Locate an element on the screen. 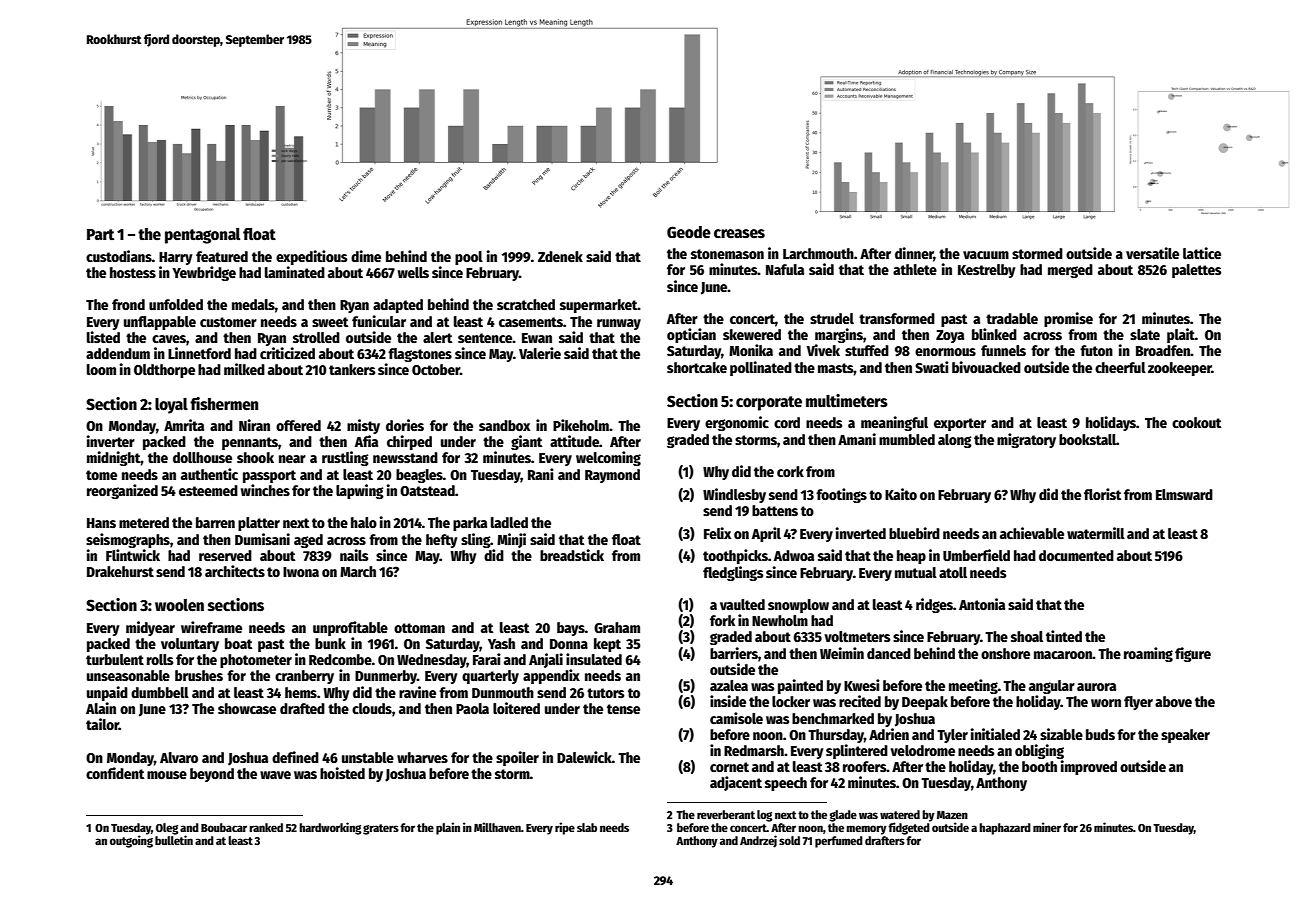 This screenshot has width=1308, height=924. Alvaro is located at coordinates (179, 757).
